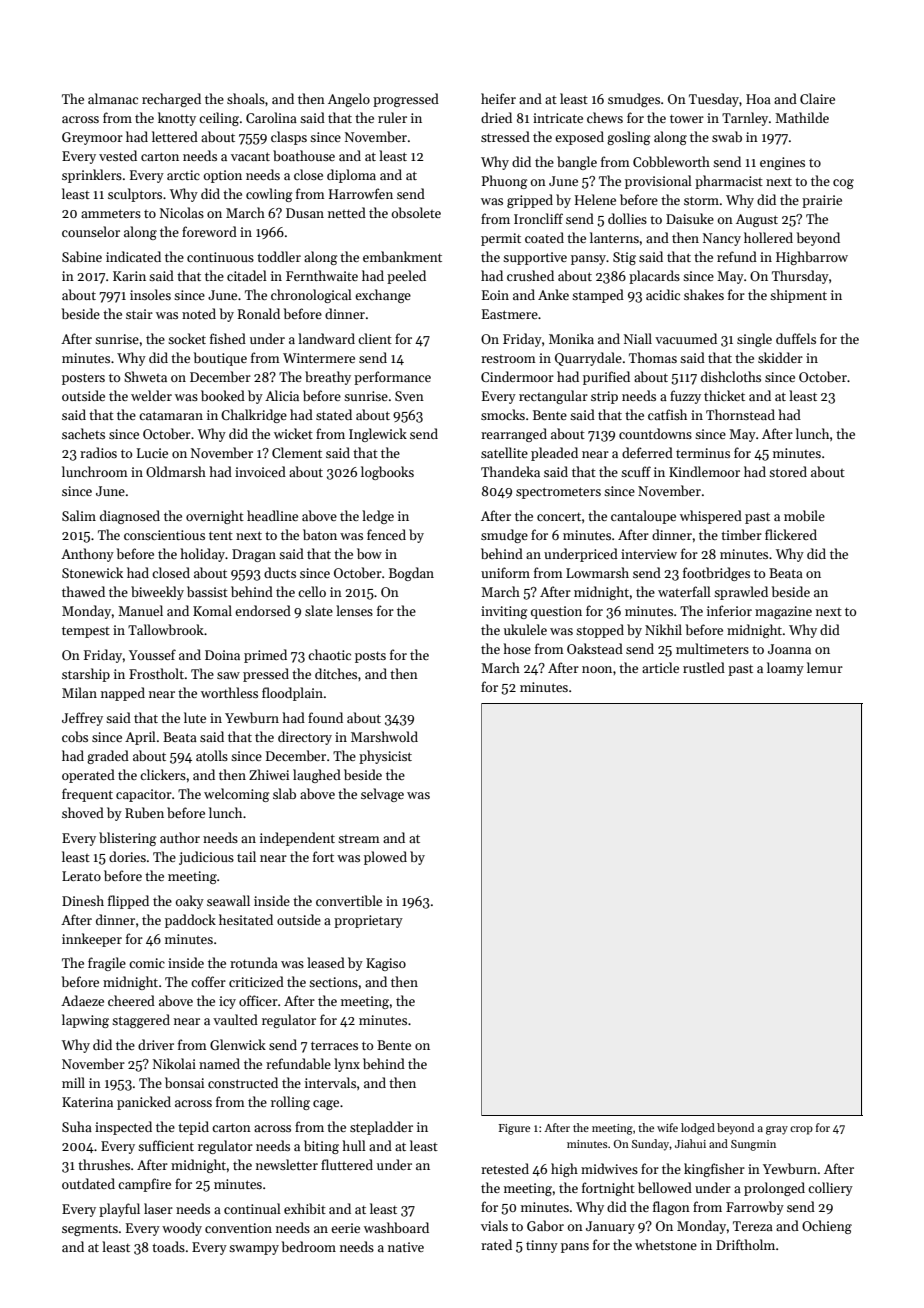 Image resolution: width=924 pixels, height=1308 pixels. Describe the element at coordinates (698, 1129) in the image. I see `lodged` at that location.
